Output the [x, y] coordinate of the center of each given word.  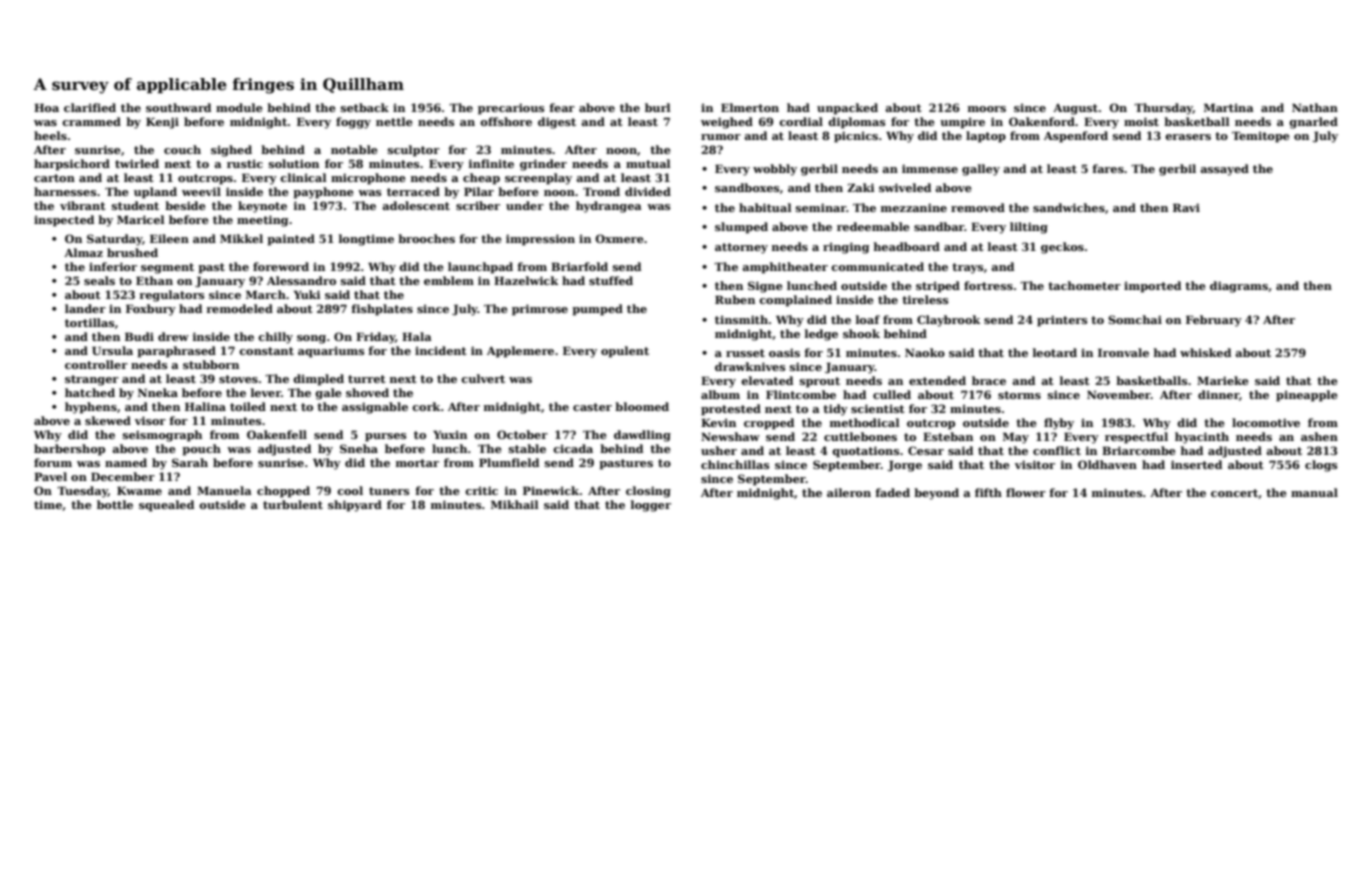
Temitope [1261, 137]
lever [266, 392]
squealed [166, 506]
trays [967, 268]
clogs [1321, 466]
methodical [865, 422]
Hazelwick [526, 280]
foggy [353, 123]
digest [557, 123]
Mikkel [241, 238]
